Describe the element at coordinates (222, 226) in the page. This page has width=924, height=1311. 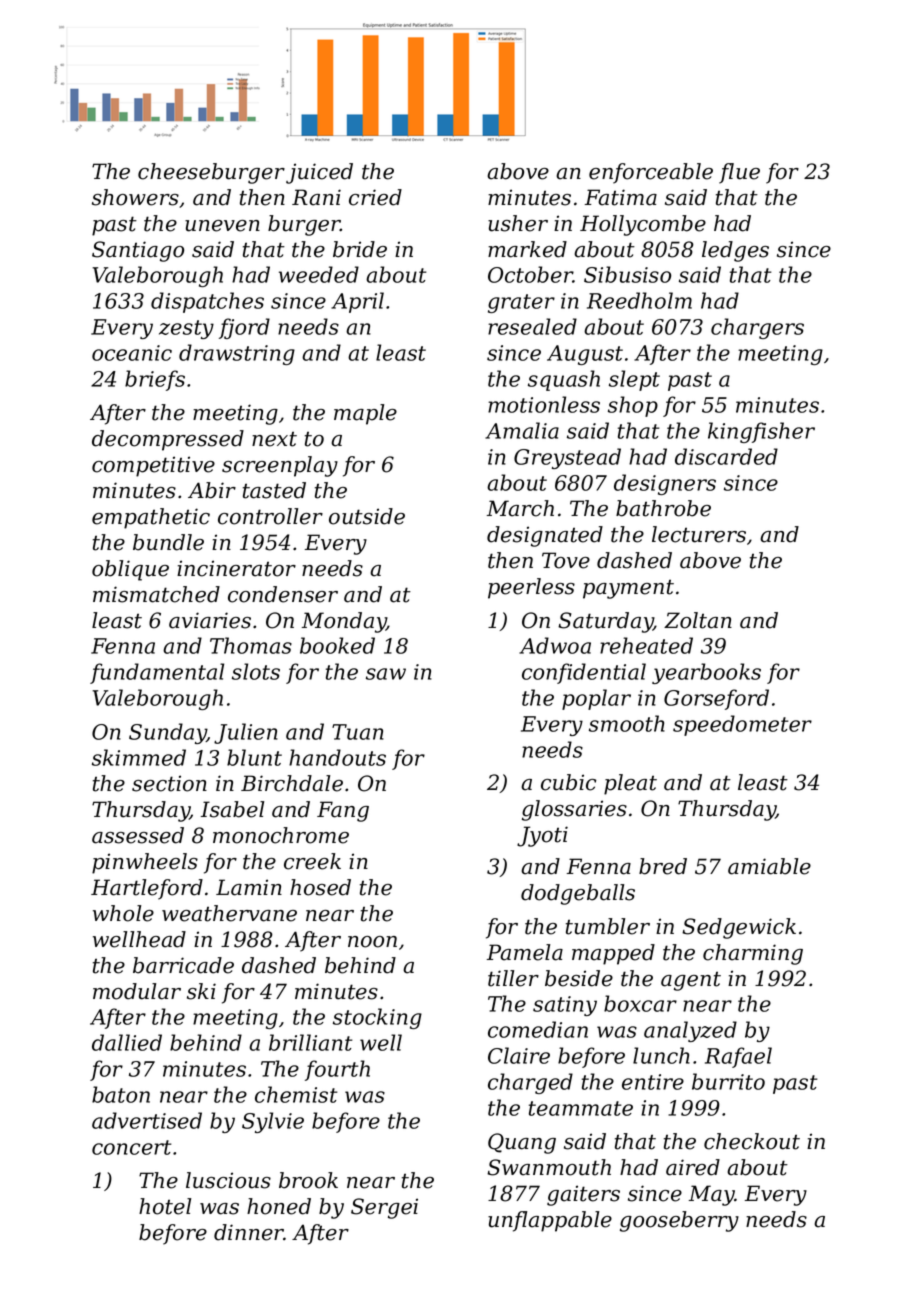
I see `uneven` at that location.
